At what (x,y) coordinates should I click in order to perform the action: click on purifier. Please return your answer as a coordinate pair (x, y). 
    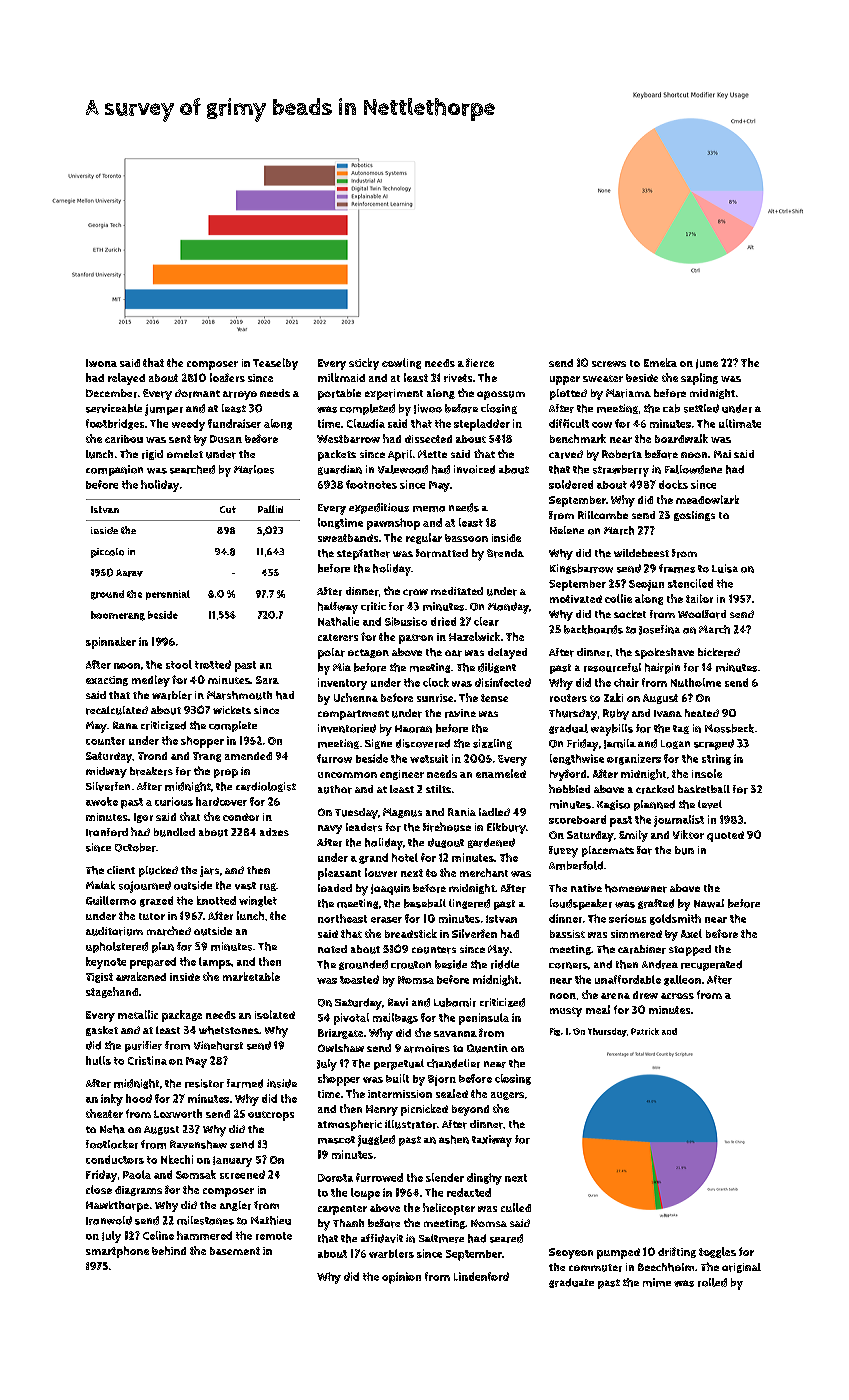
    Looking at the image, I should click on (143, 1046).
